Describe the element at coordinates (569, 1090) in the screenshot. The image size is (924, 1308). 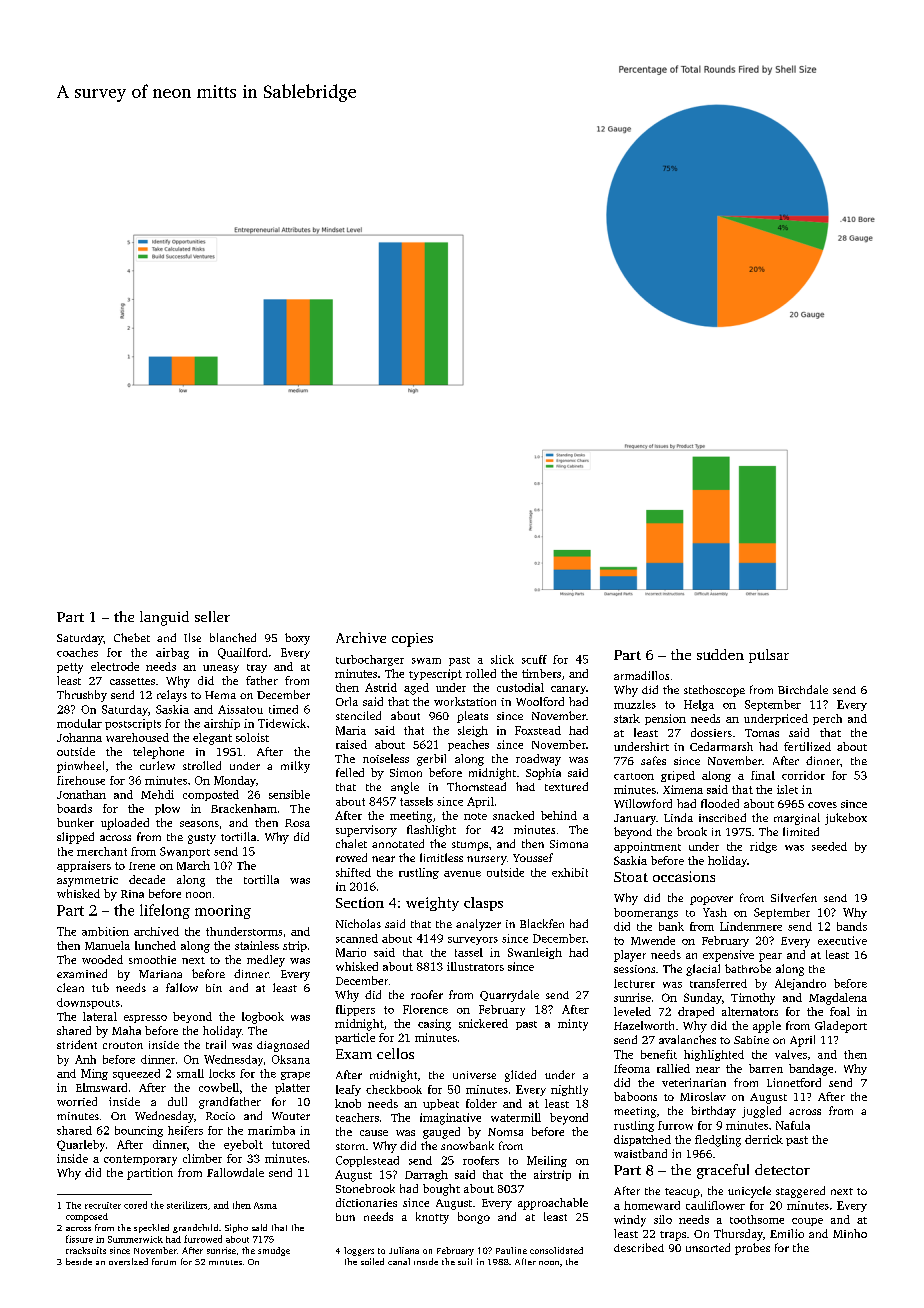
I see `nightly` at that location.
